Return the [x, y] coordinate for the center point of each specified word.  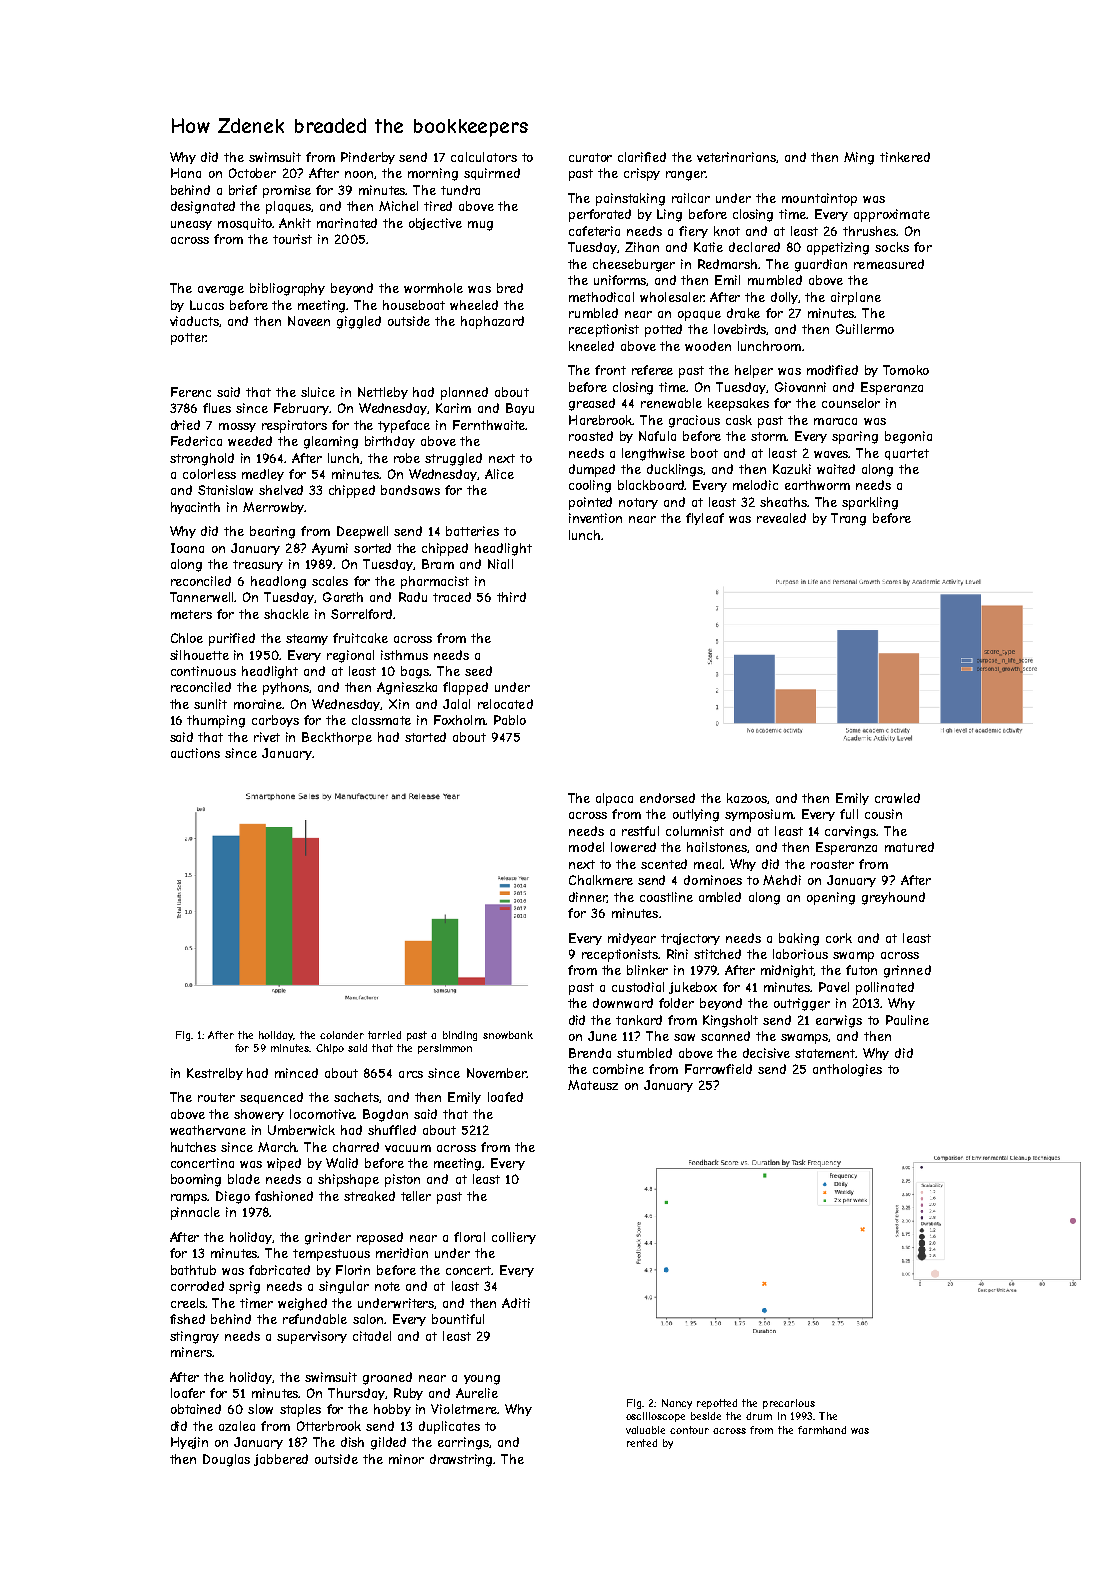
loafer [188, 1393]
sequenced [271, 1098]
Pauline [907, 1020]
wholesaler [672, 297]
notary [638, 503]
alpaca [614, 799]
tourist [292, 239]
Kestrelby [215, 1074]
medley [263, 475]
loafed [505, 1097]
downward [623, 1003]
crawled [897, 798]
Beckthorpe [337, 738]
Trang [848, 519]
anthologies [847, 1070]
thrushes [869, 231]
